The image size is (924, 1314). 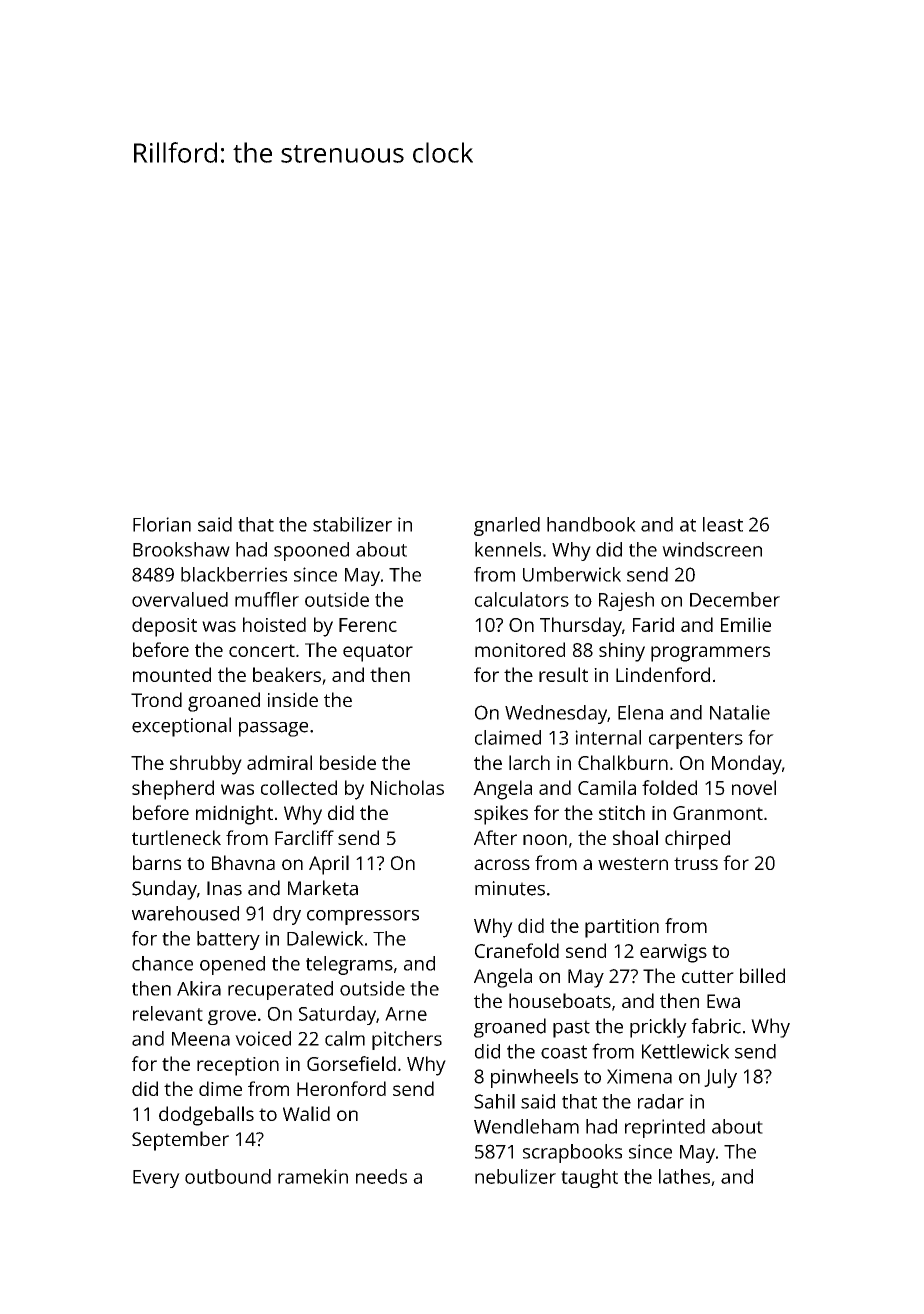 What do you see at coordinates (564, 1052) in the screenshot?
I see `coast` at bounding box center [564, 1052].
